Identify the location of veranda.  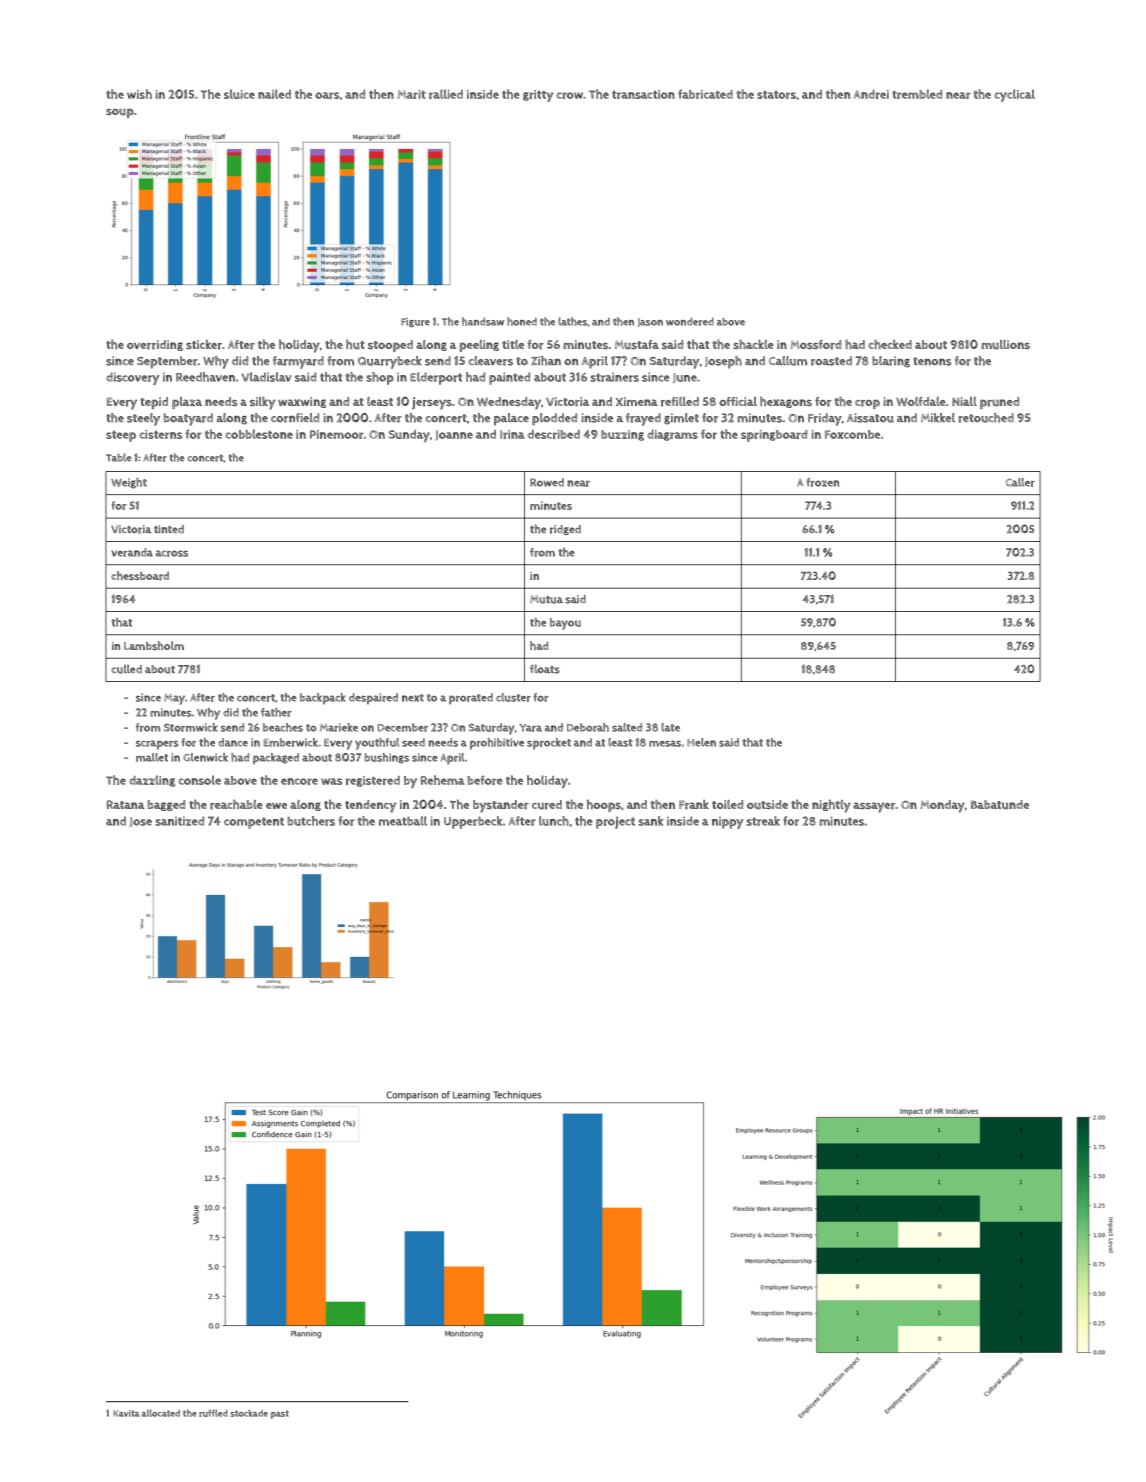
(132, 552).
